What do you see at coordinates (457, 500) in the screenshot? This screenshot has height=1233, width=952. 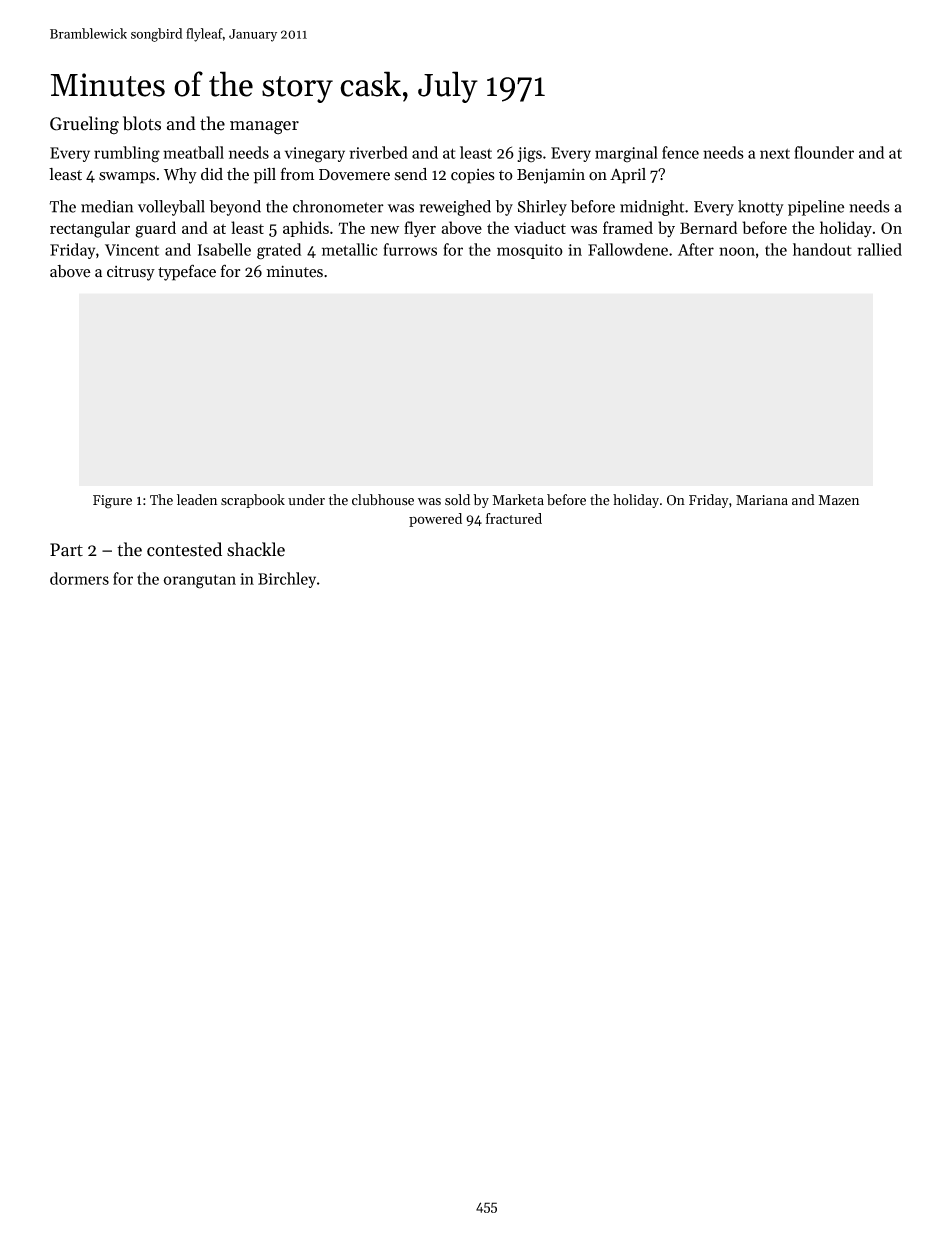 I see `sold` at bounding box center [457, 500].
